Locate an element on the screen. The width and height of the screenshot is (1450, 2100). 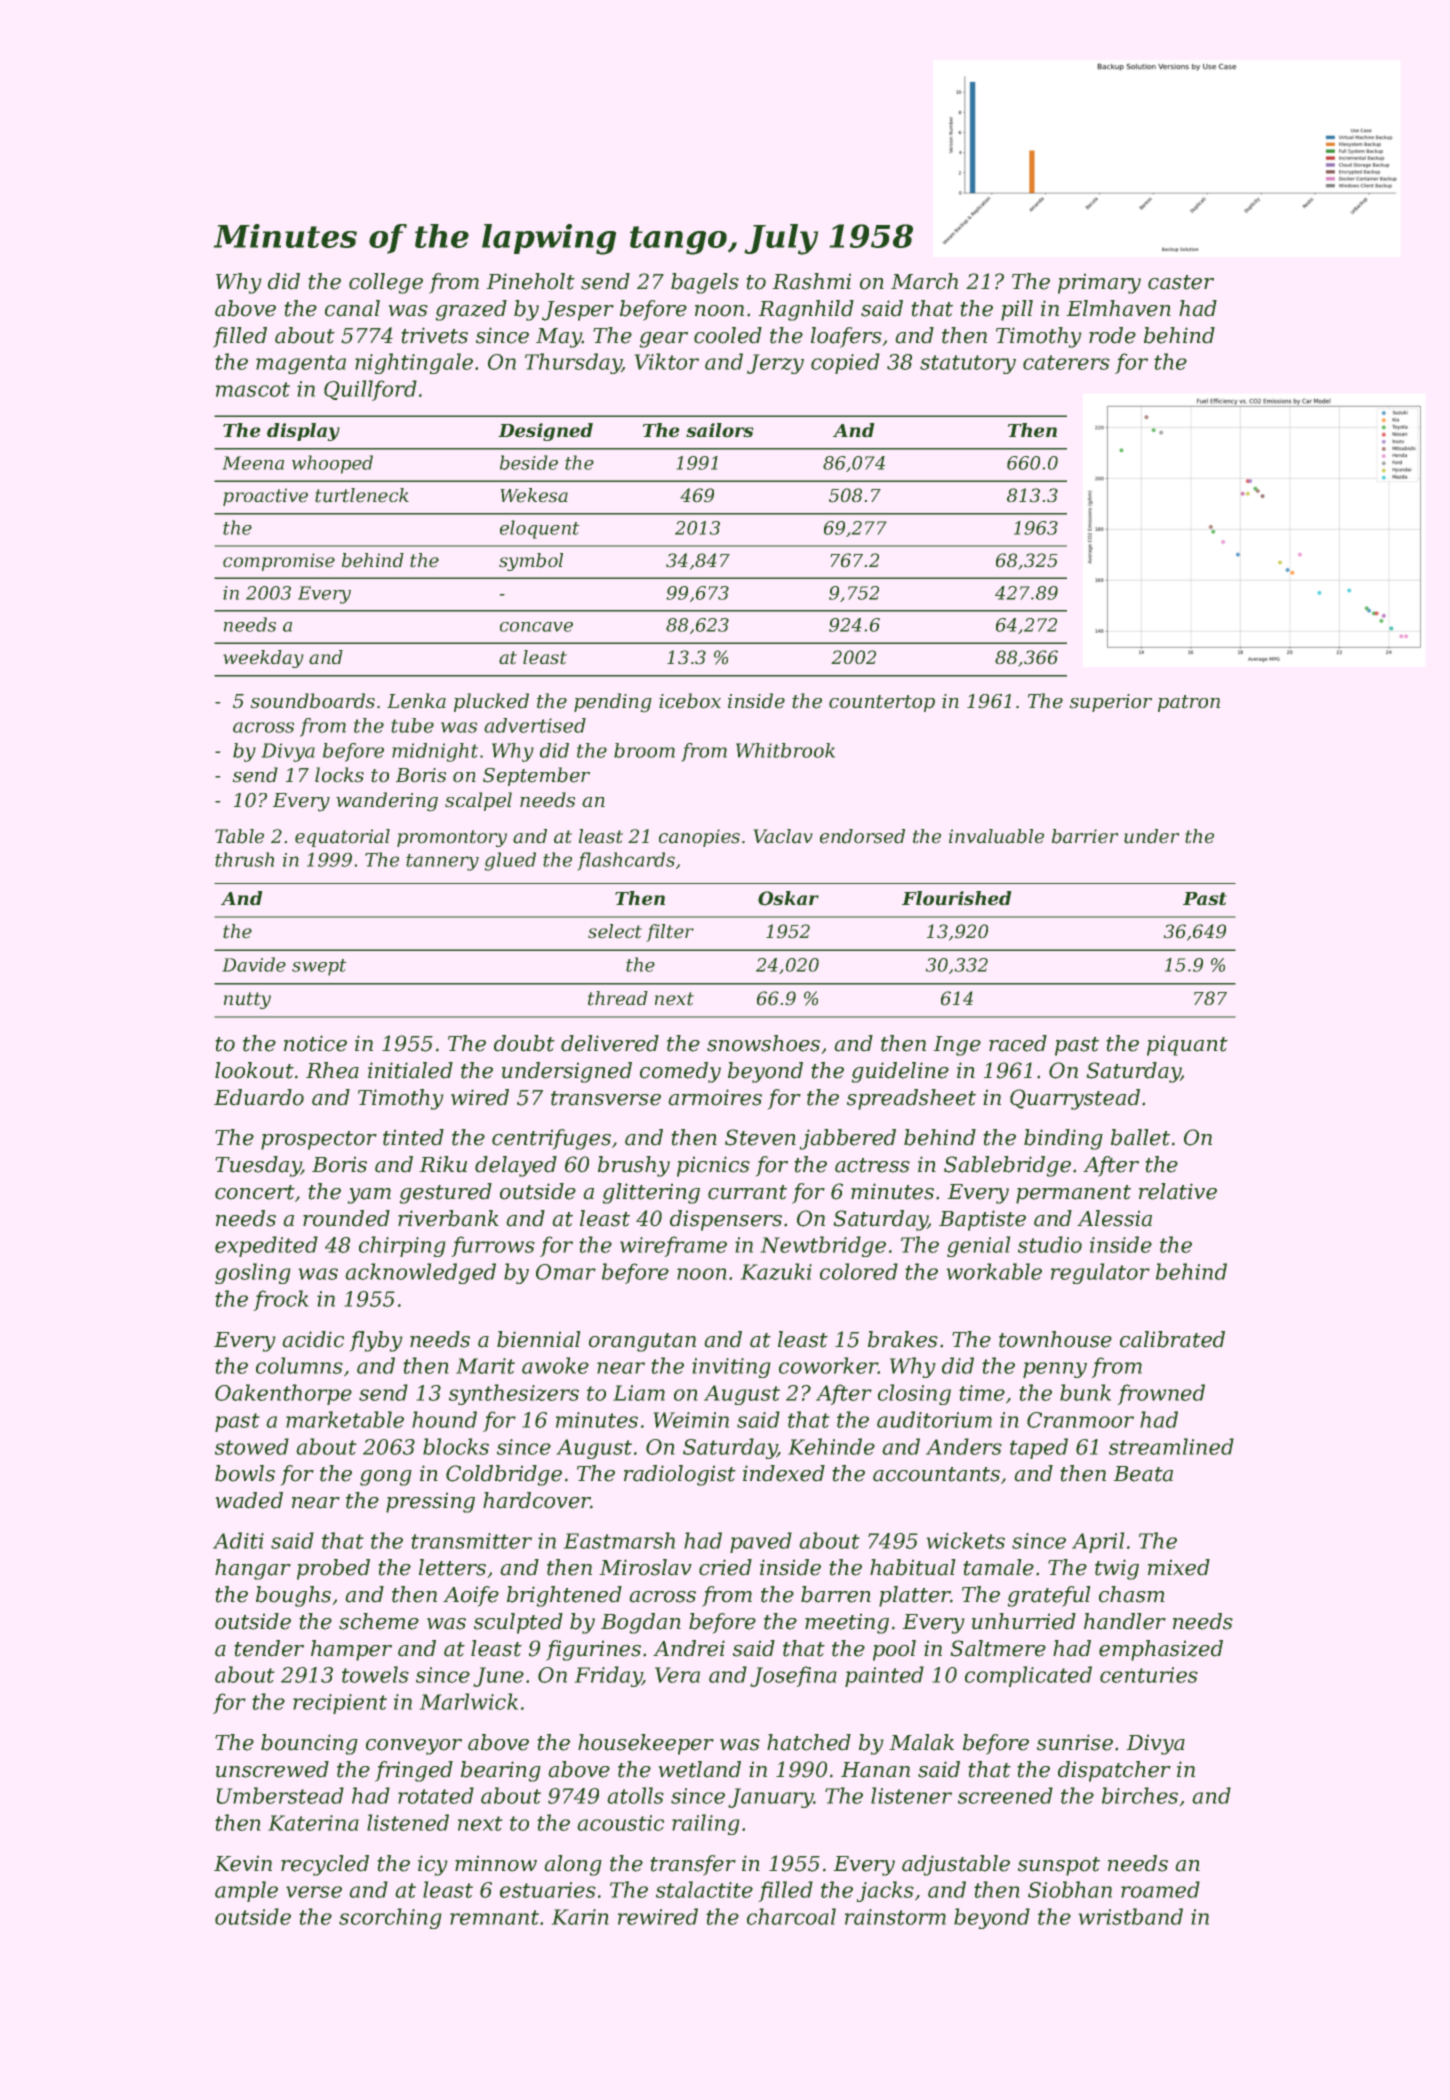
pill is located at coordinates (1017, 310).
